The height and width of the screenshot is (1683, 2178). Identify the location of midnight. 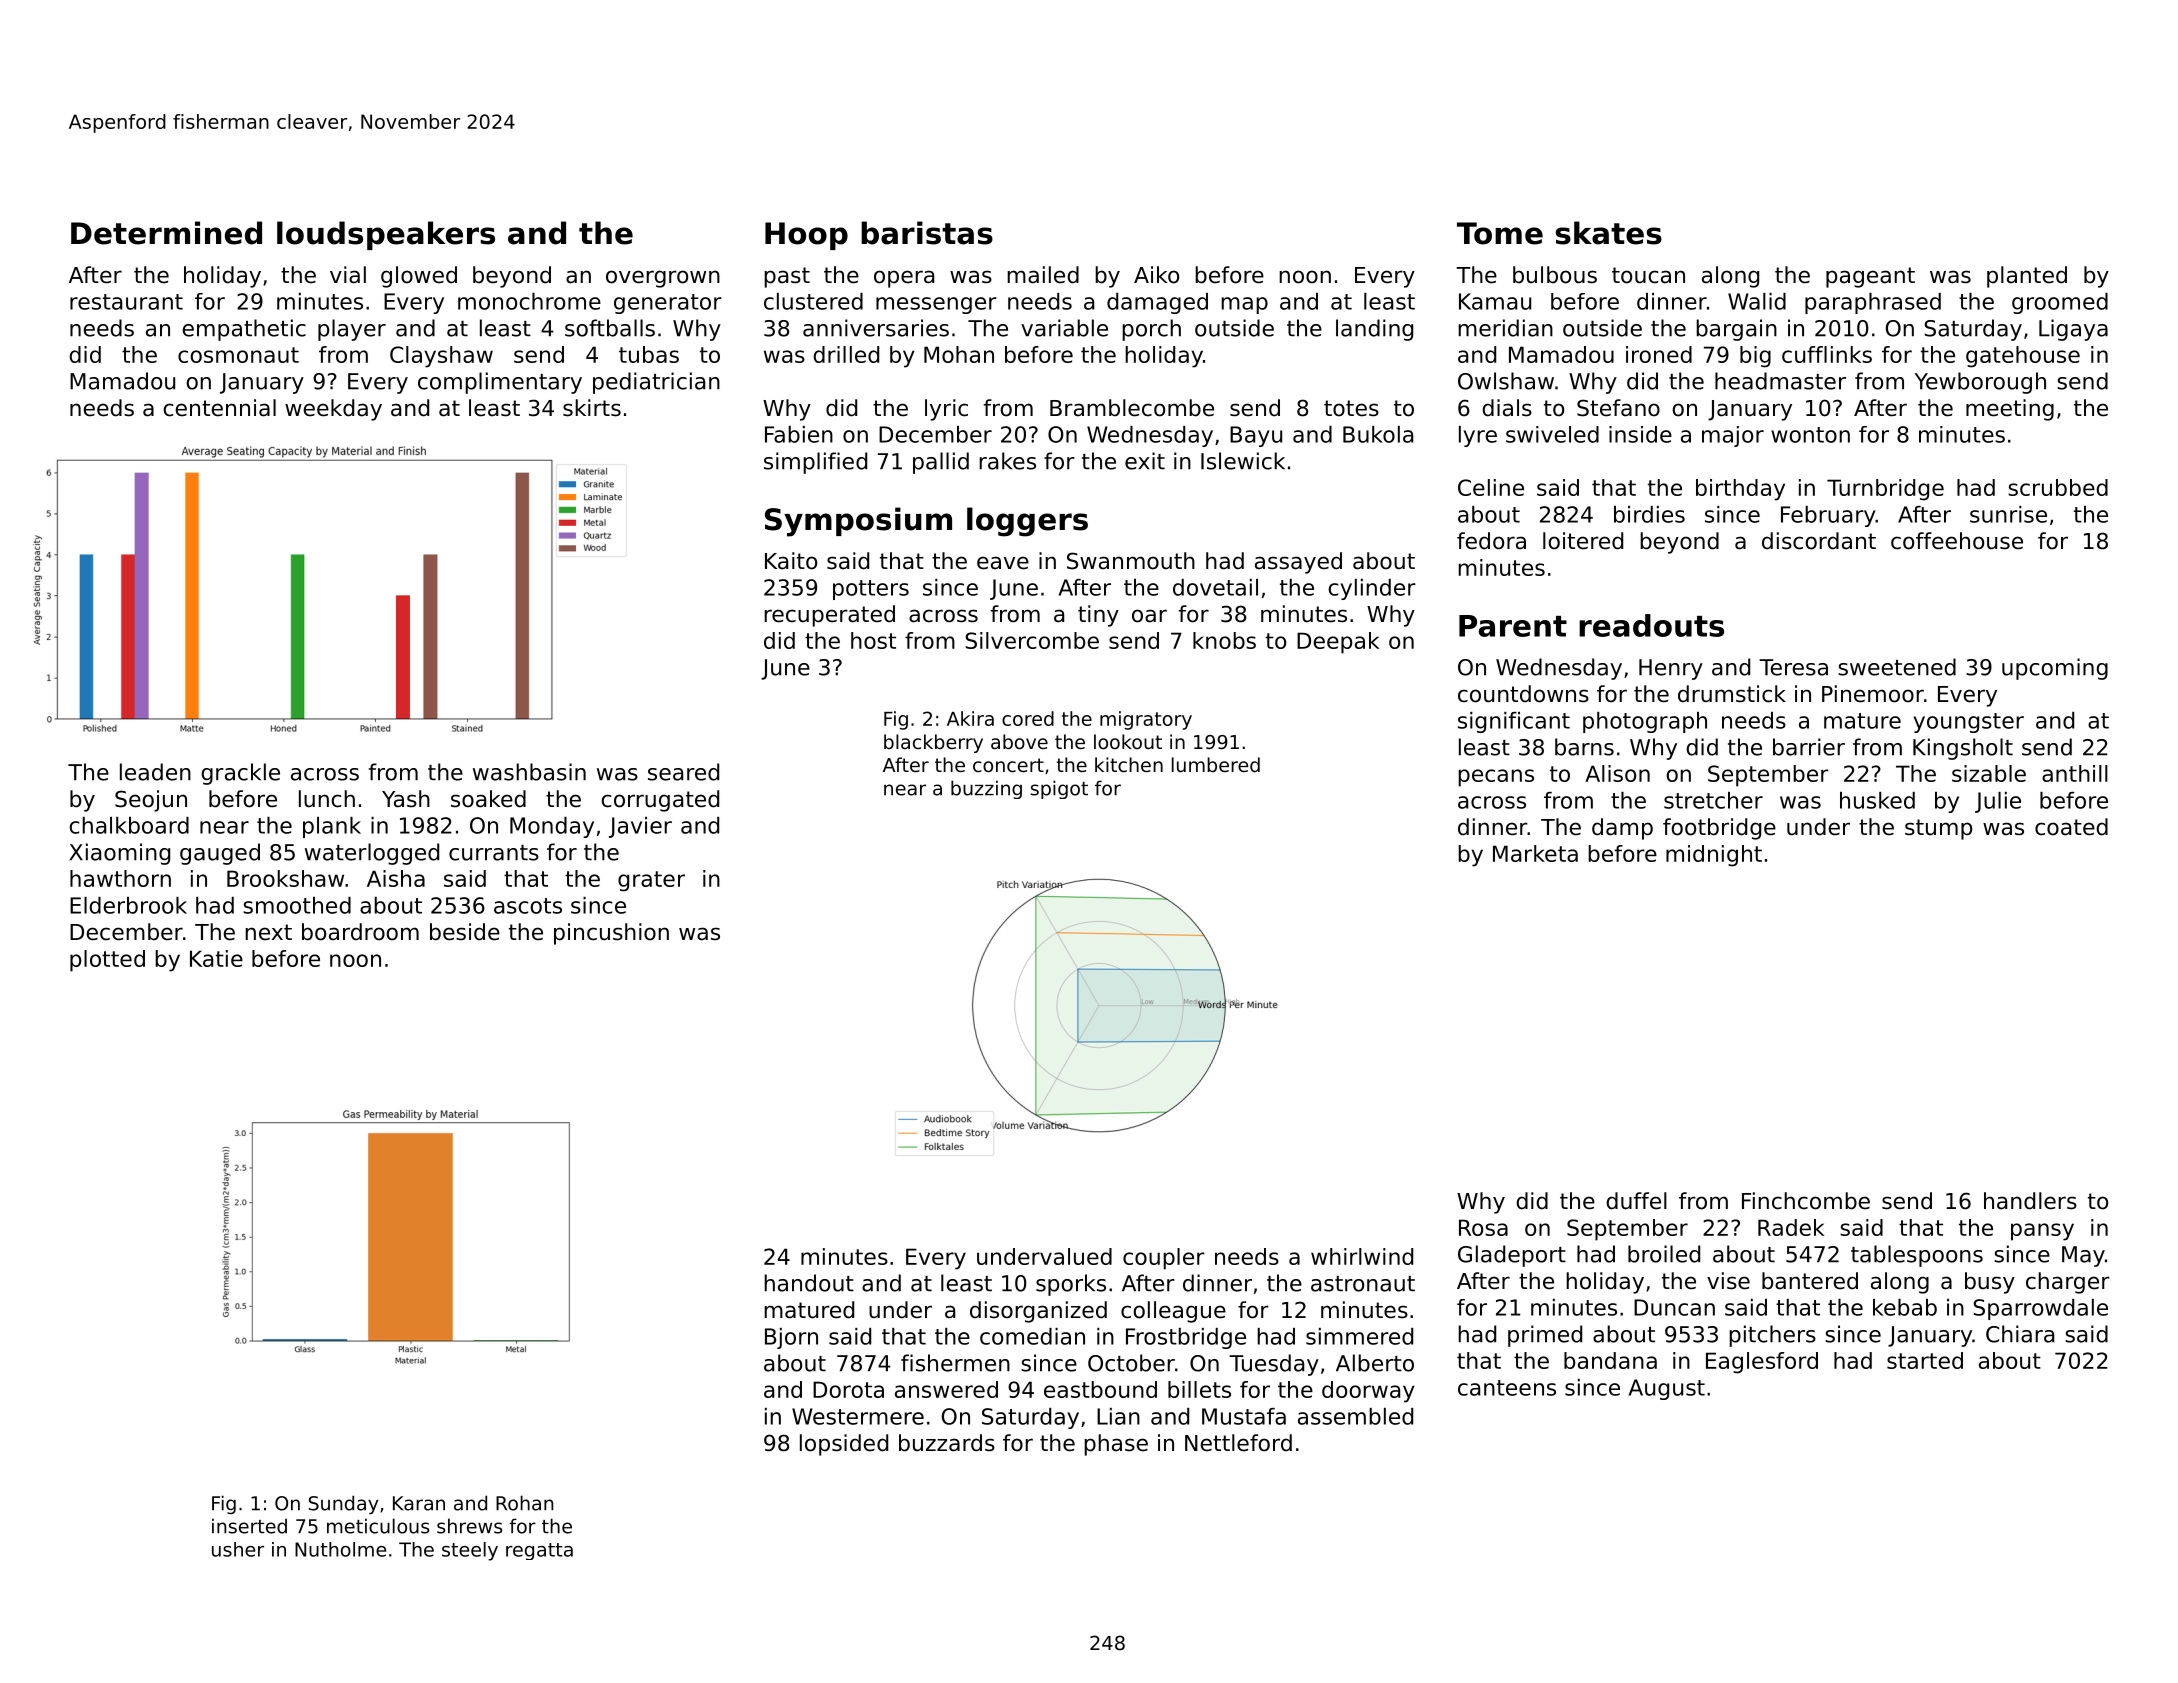
(1714, 856).
